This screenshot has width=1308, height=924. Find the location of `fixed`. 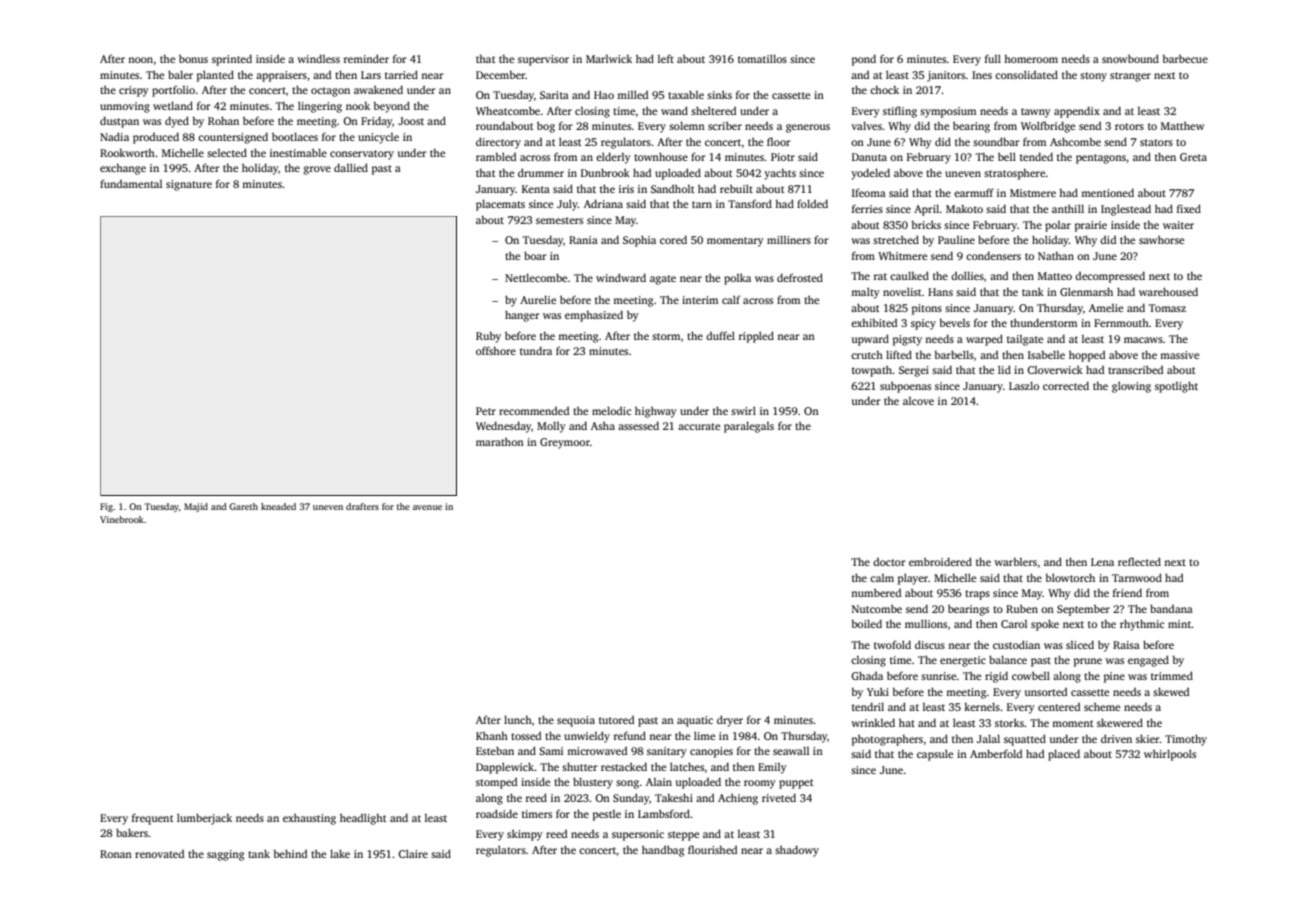

fixed is located at coordinates (1189, 208).
